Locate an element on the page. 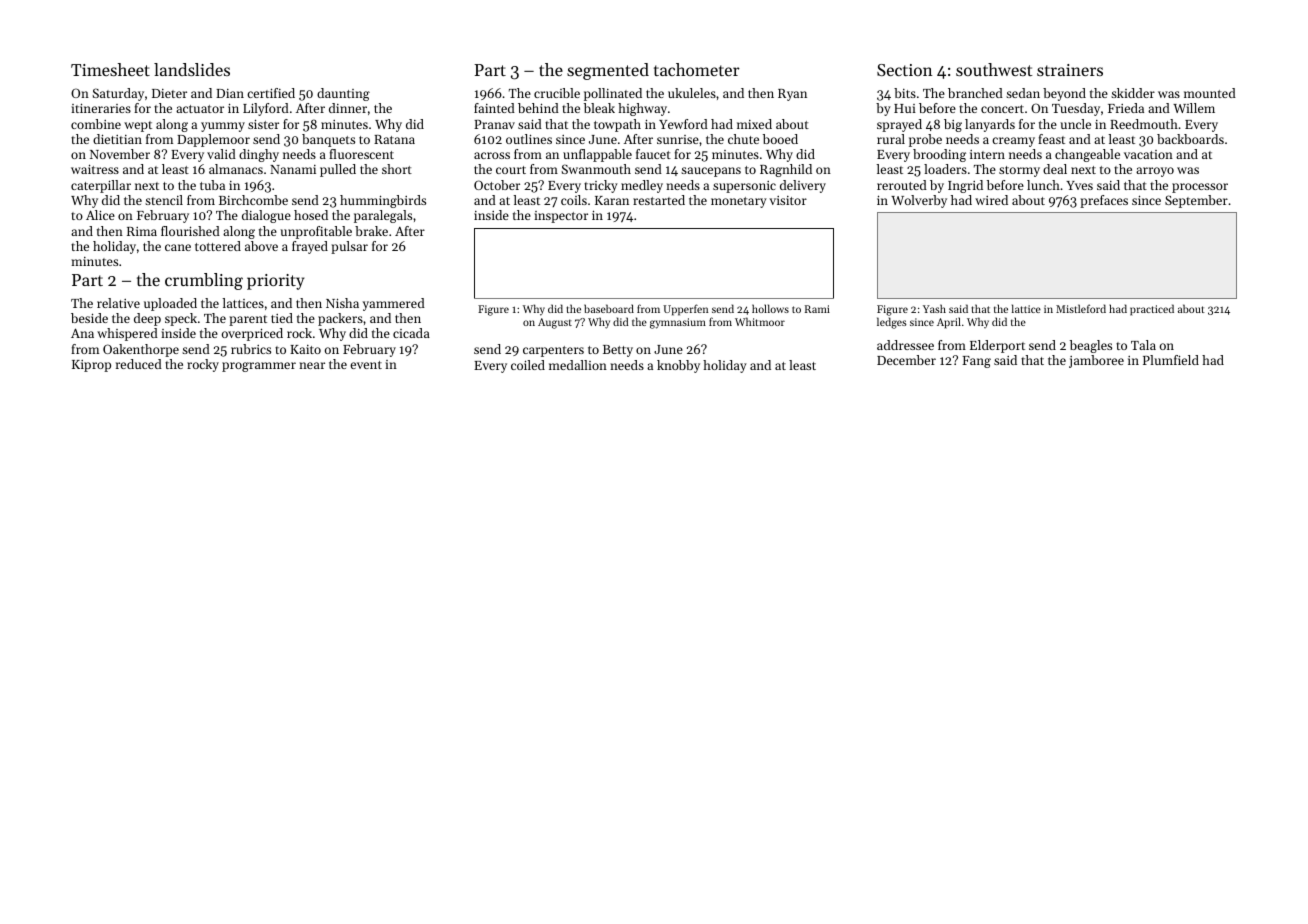 This image has width=1308, height=924. Ingrid is located at coordinates (965, 186).
